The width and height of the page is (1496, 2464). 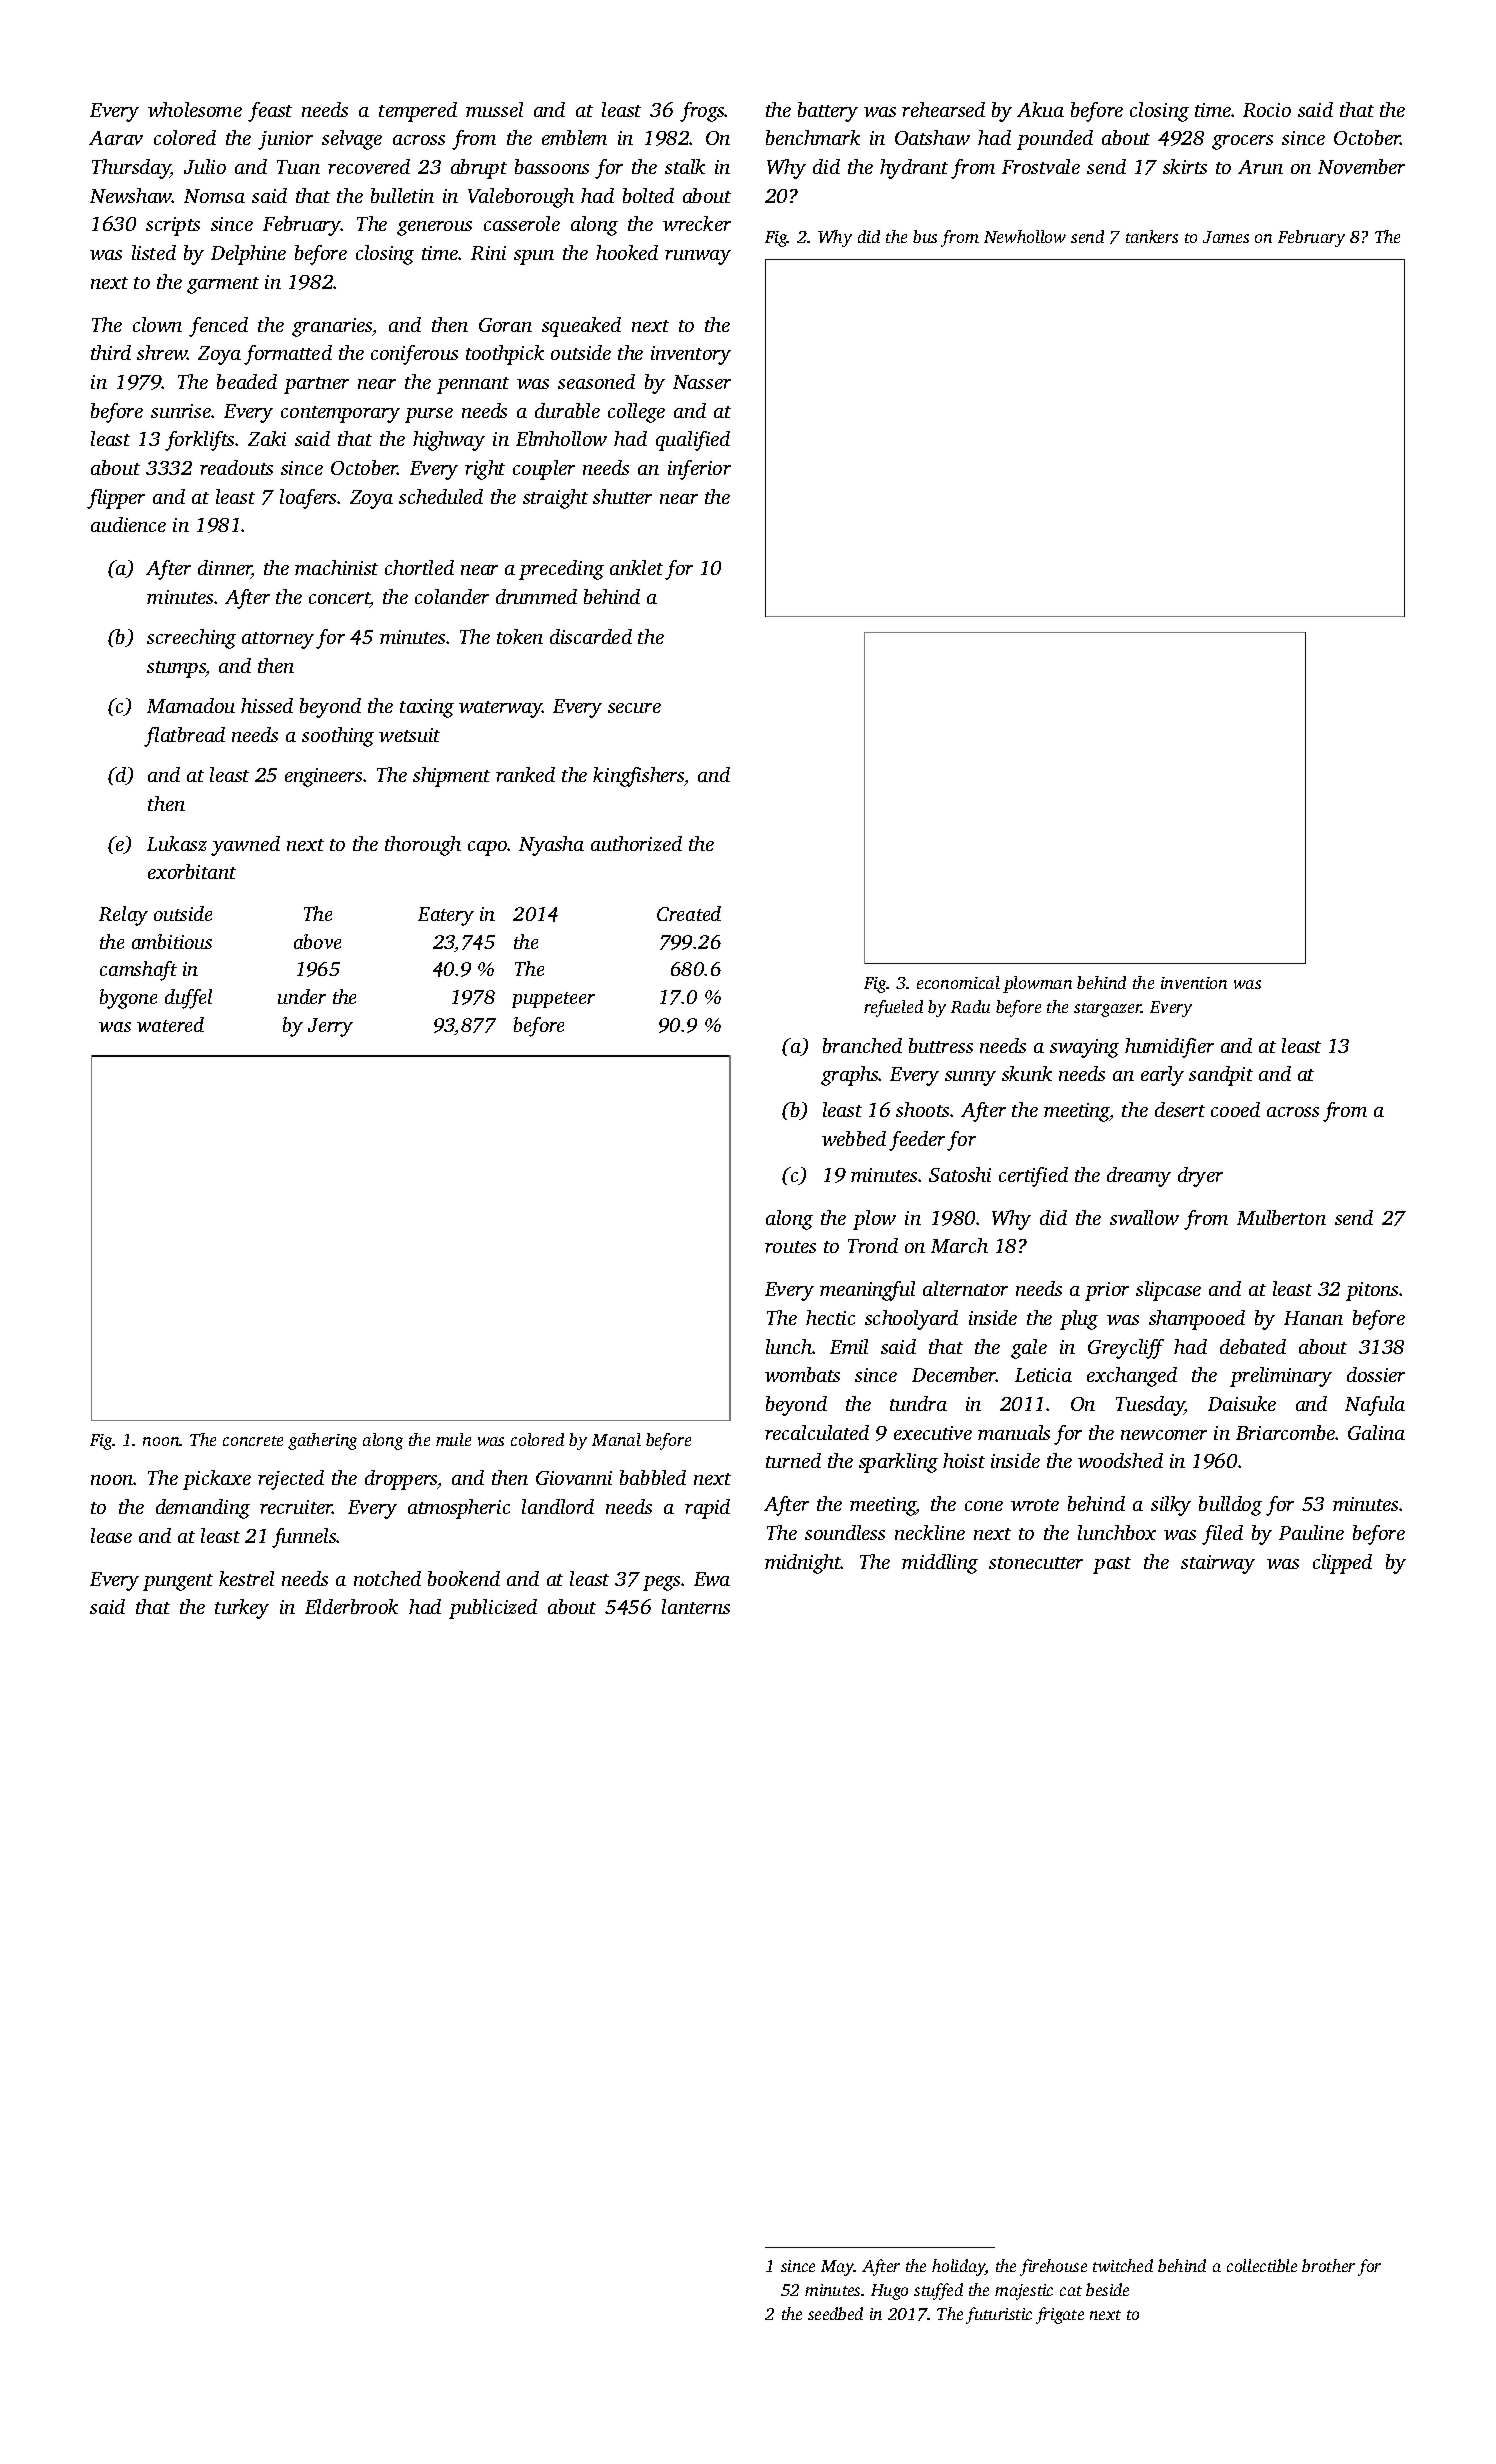 What do you see at coordinates (837, 2268) in the page?
I see `May` at bounding box center [837, 2268].
